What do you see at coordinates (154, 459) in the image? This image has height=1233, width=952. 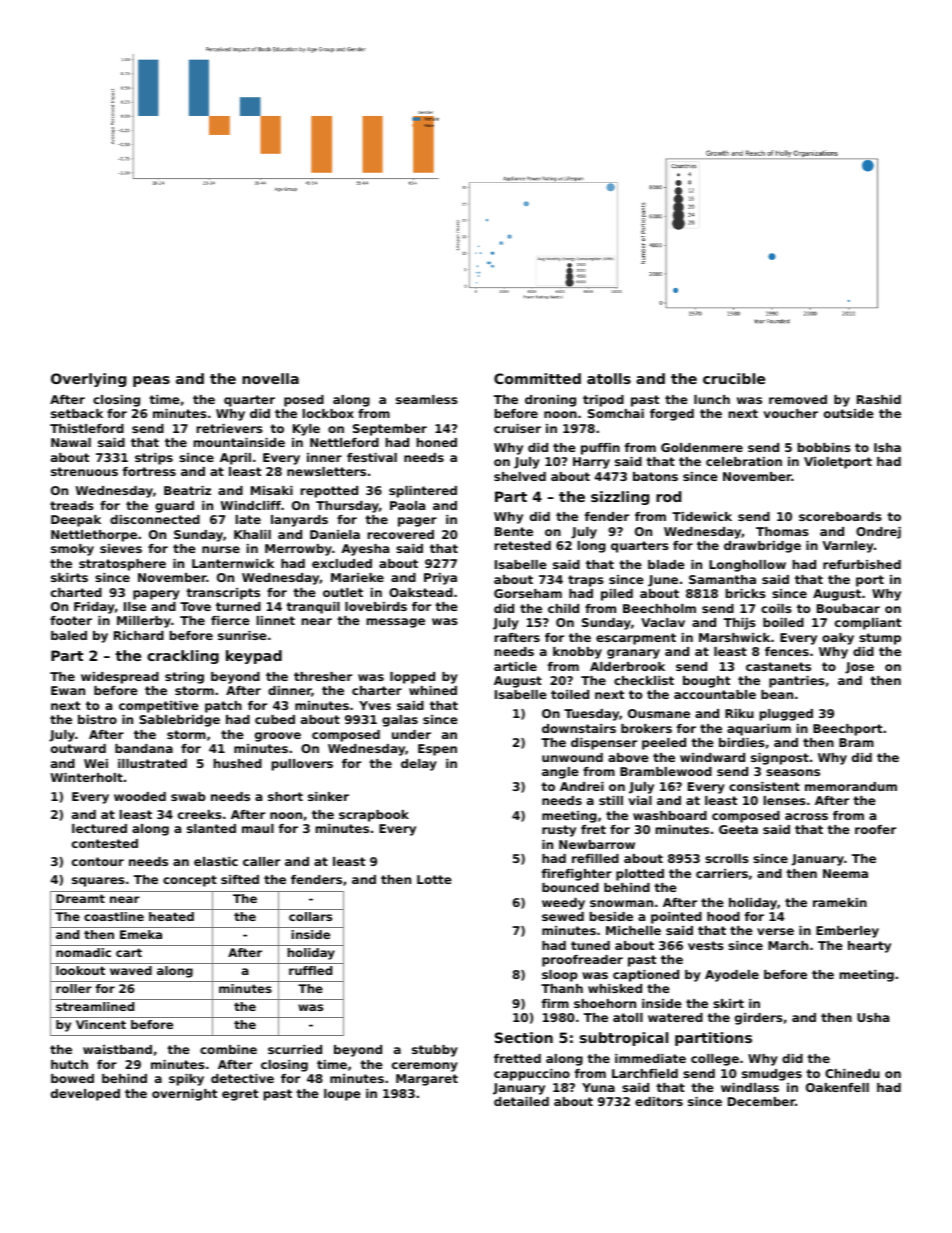 I see `strips` at bounding box center [154, 459].
